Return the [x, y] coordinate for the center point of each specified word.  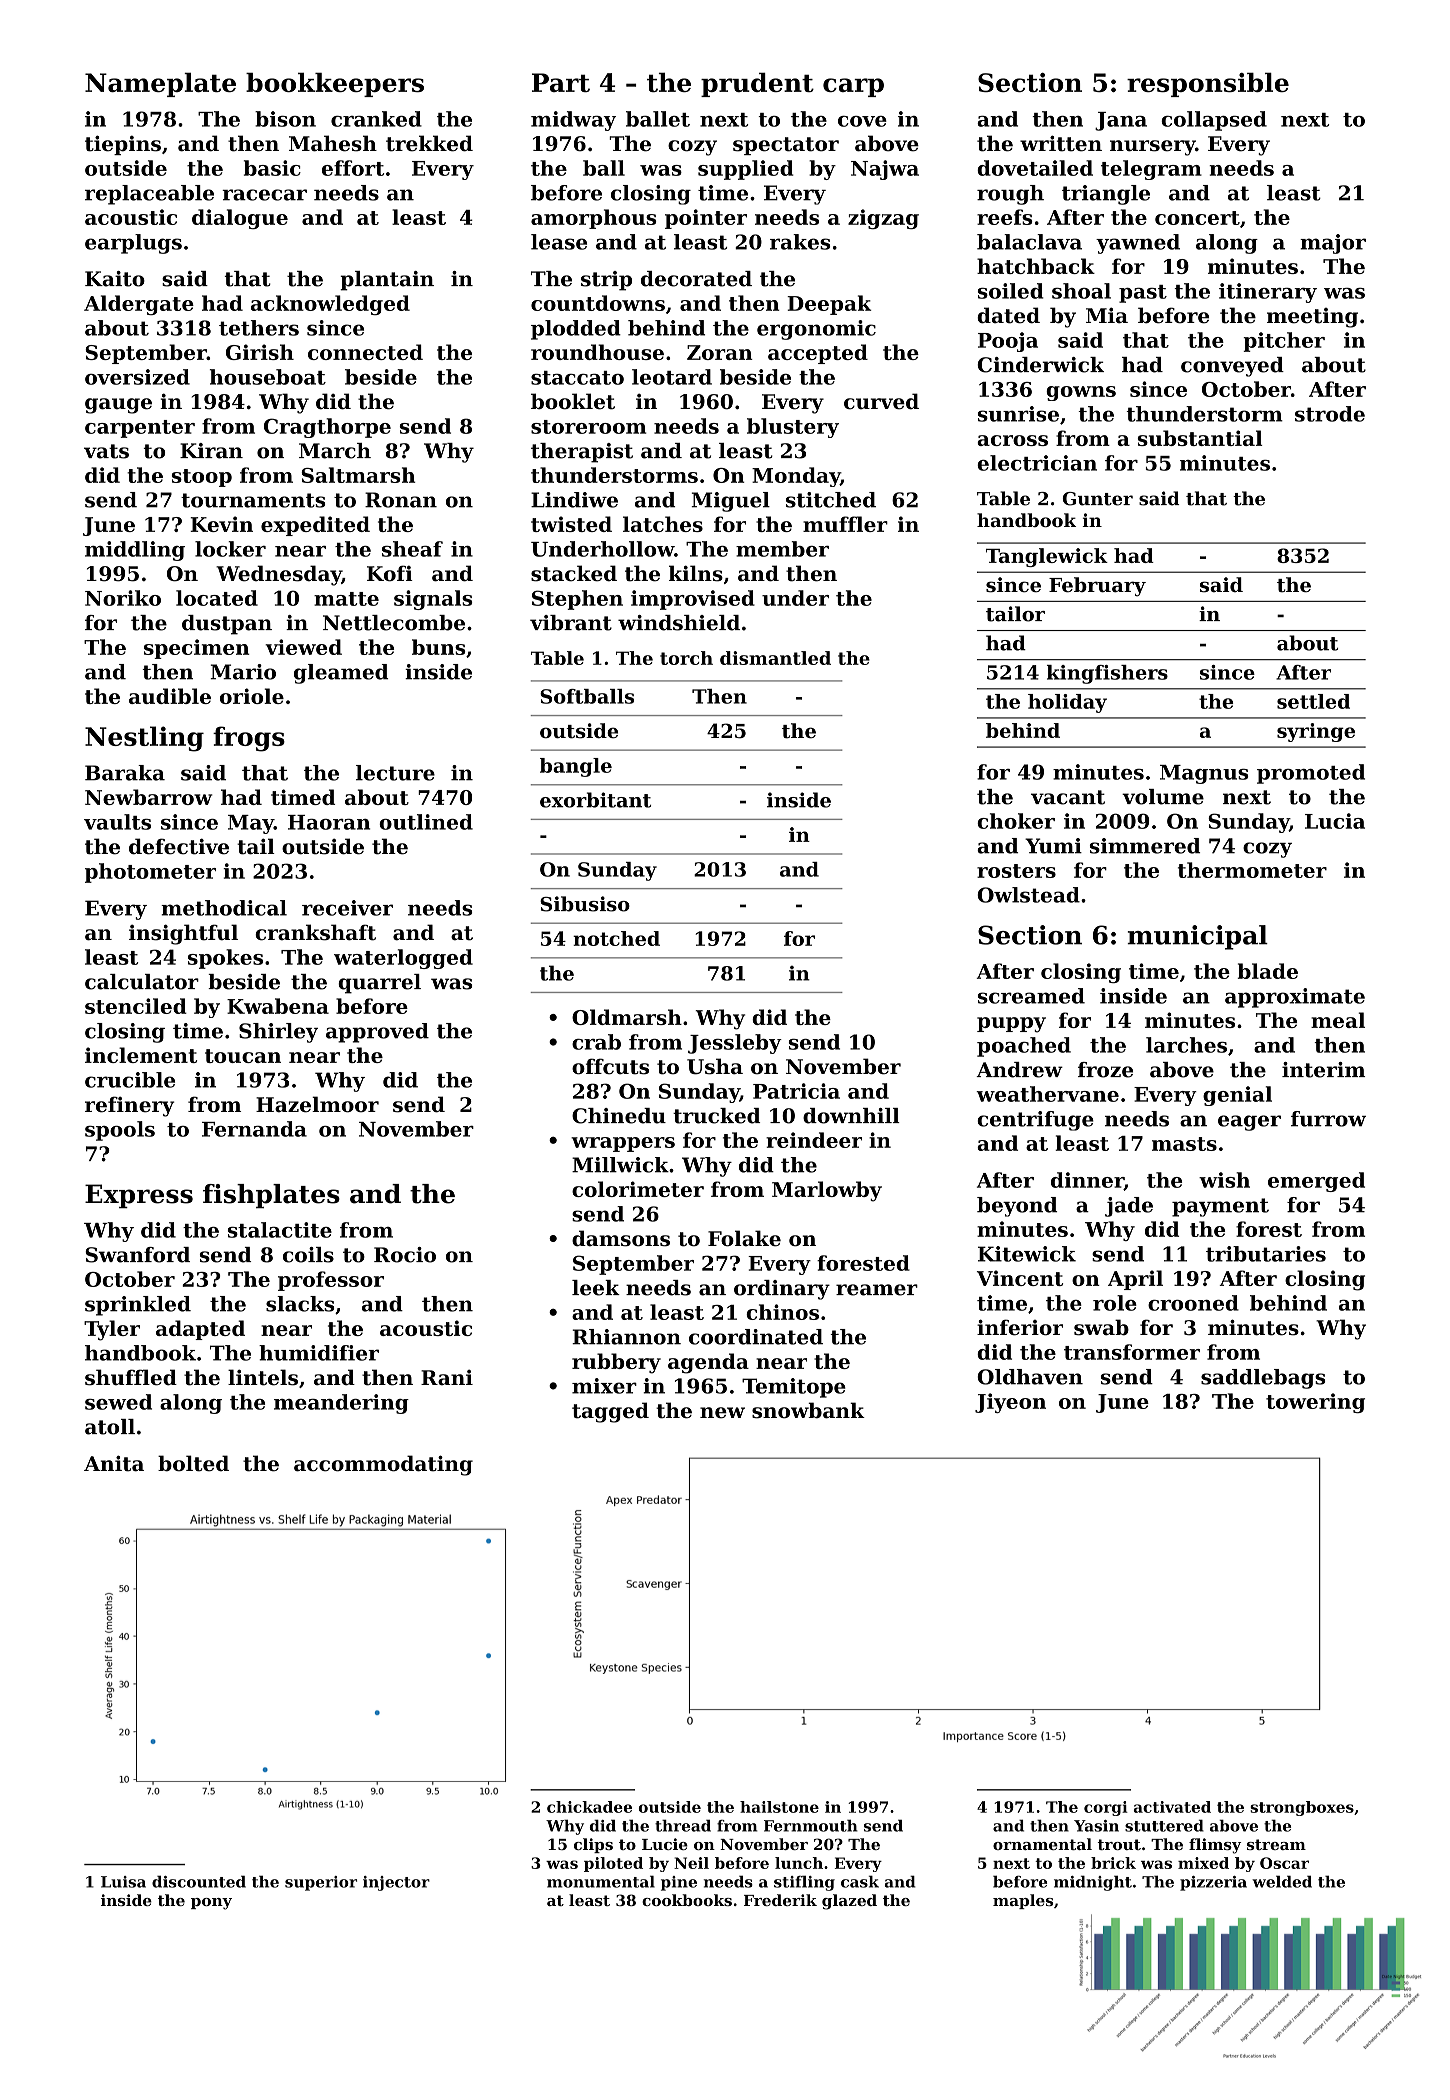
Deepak [829, 305]
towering [1315, 1403]
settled [1313, 701]
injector [396, 1883]
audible [170, 696]
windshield [679, 623]
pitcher [1284, 342]
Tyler [112, 1330]
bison [285, 119]
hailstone [779, 1807]
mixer [604, 1386]
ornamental [1042, 1844]
